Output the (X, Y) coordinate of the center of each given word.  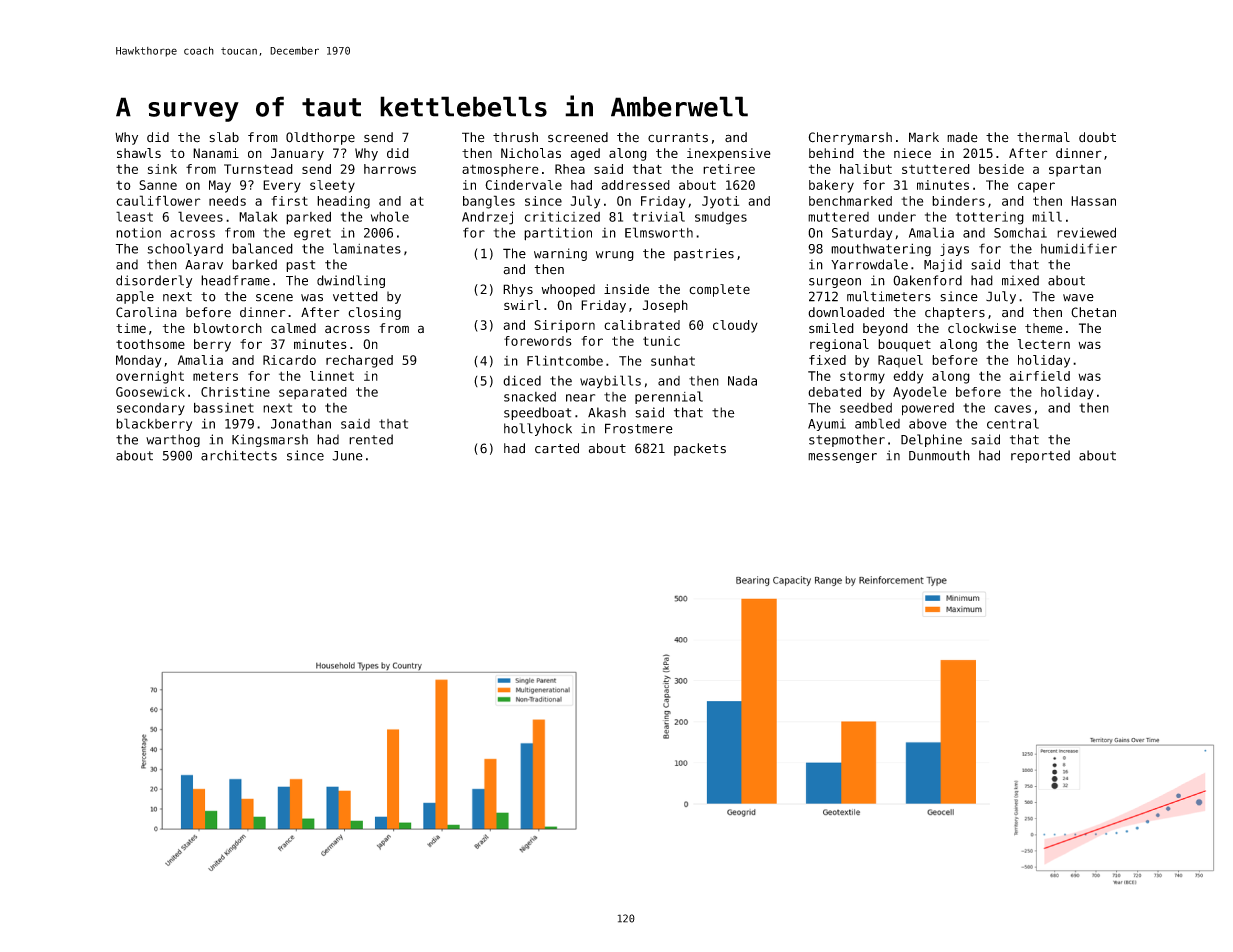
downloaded (846, 312)
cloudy (735, 326)
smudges (721, 218)
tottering (990, 218)
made (962, 137)
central (1013, 423)
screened (578, 137)
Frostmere (639, 428)
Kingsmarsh (270, 440)
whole (390, 216)
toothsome (150, 344)
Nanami (216, 153)
